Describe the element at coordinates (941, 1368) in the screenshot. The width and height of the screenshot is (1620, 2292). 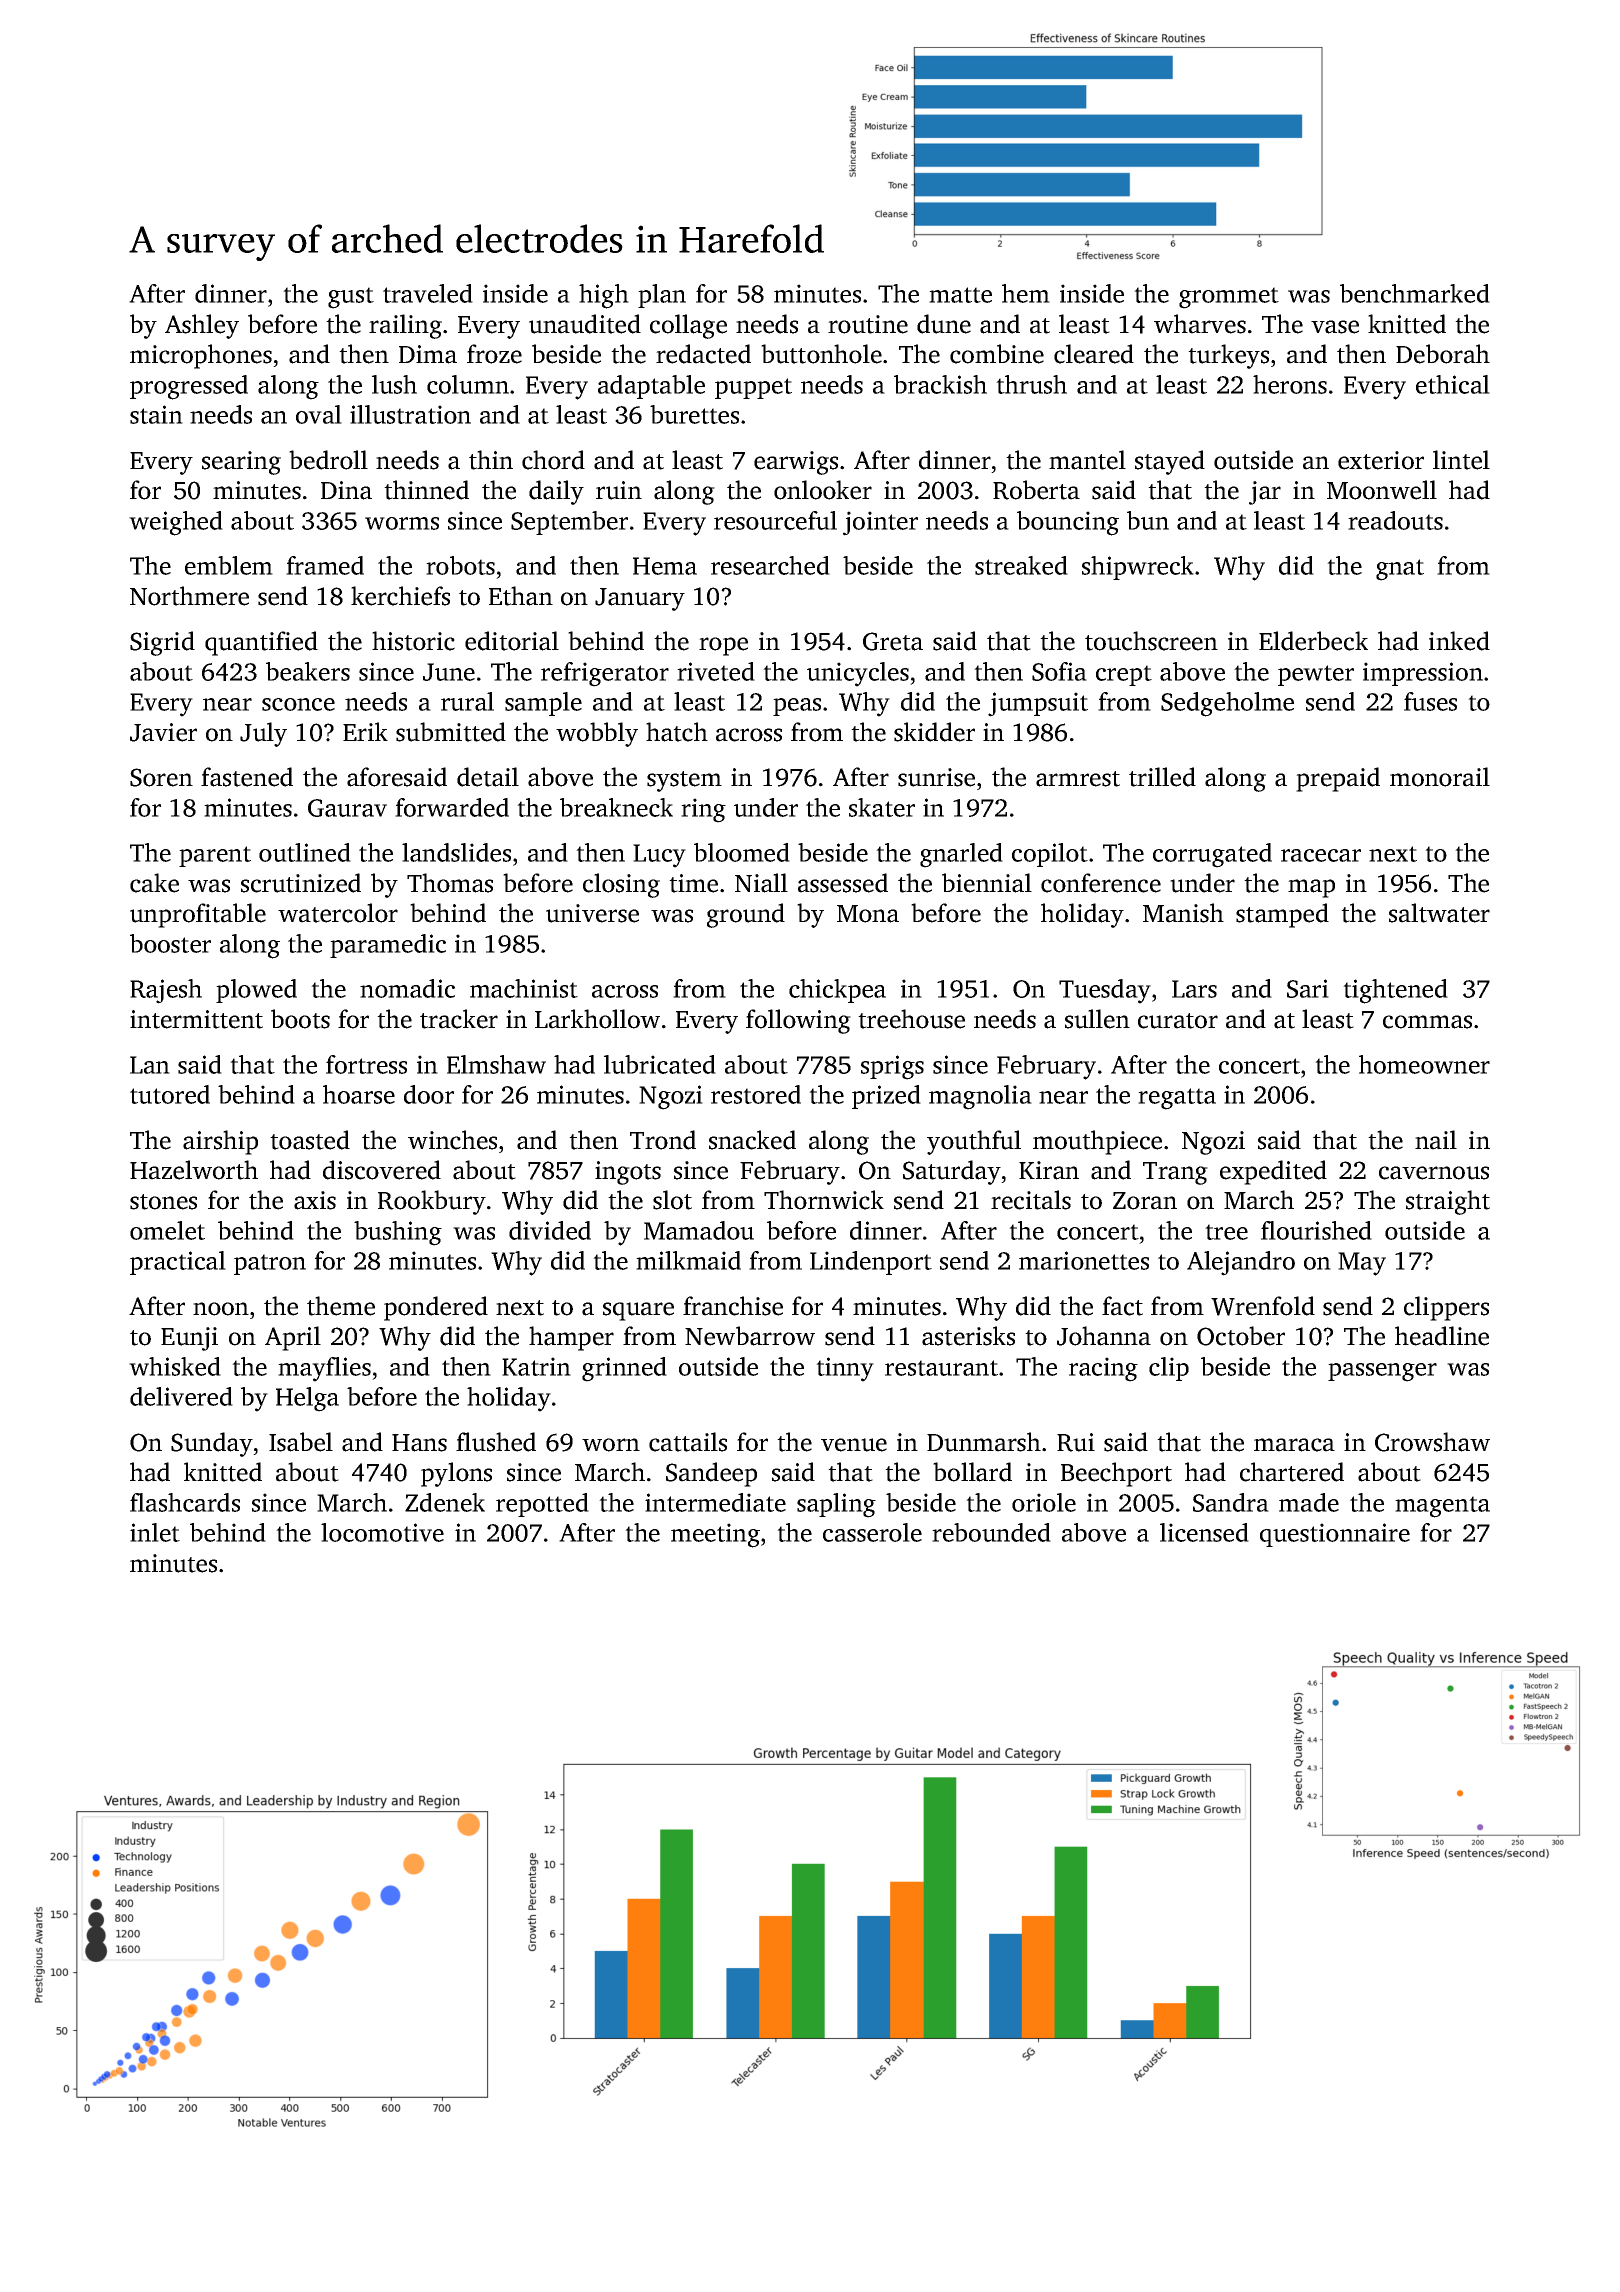
I see `restaurant` at that location.
